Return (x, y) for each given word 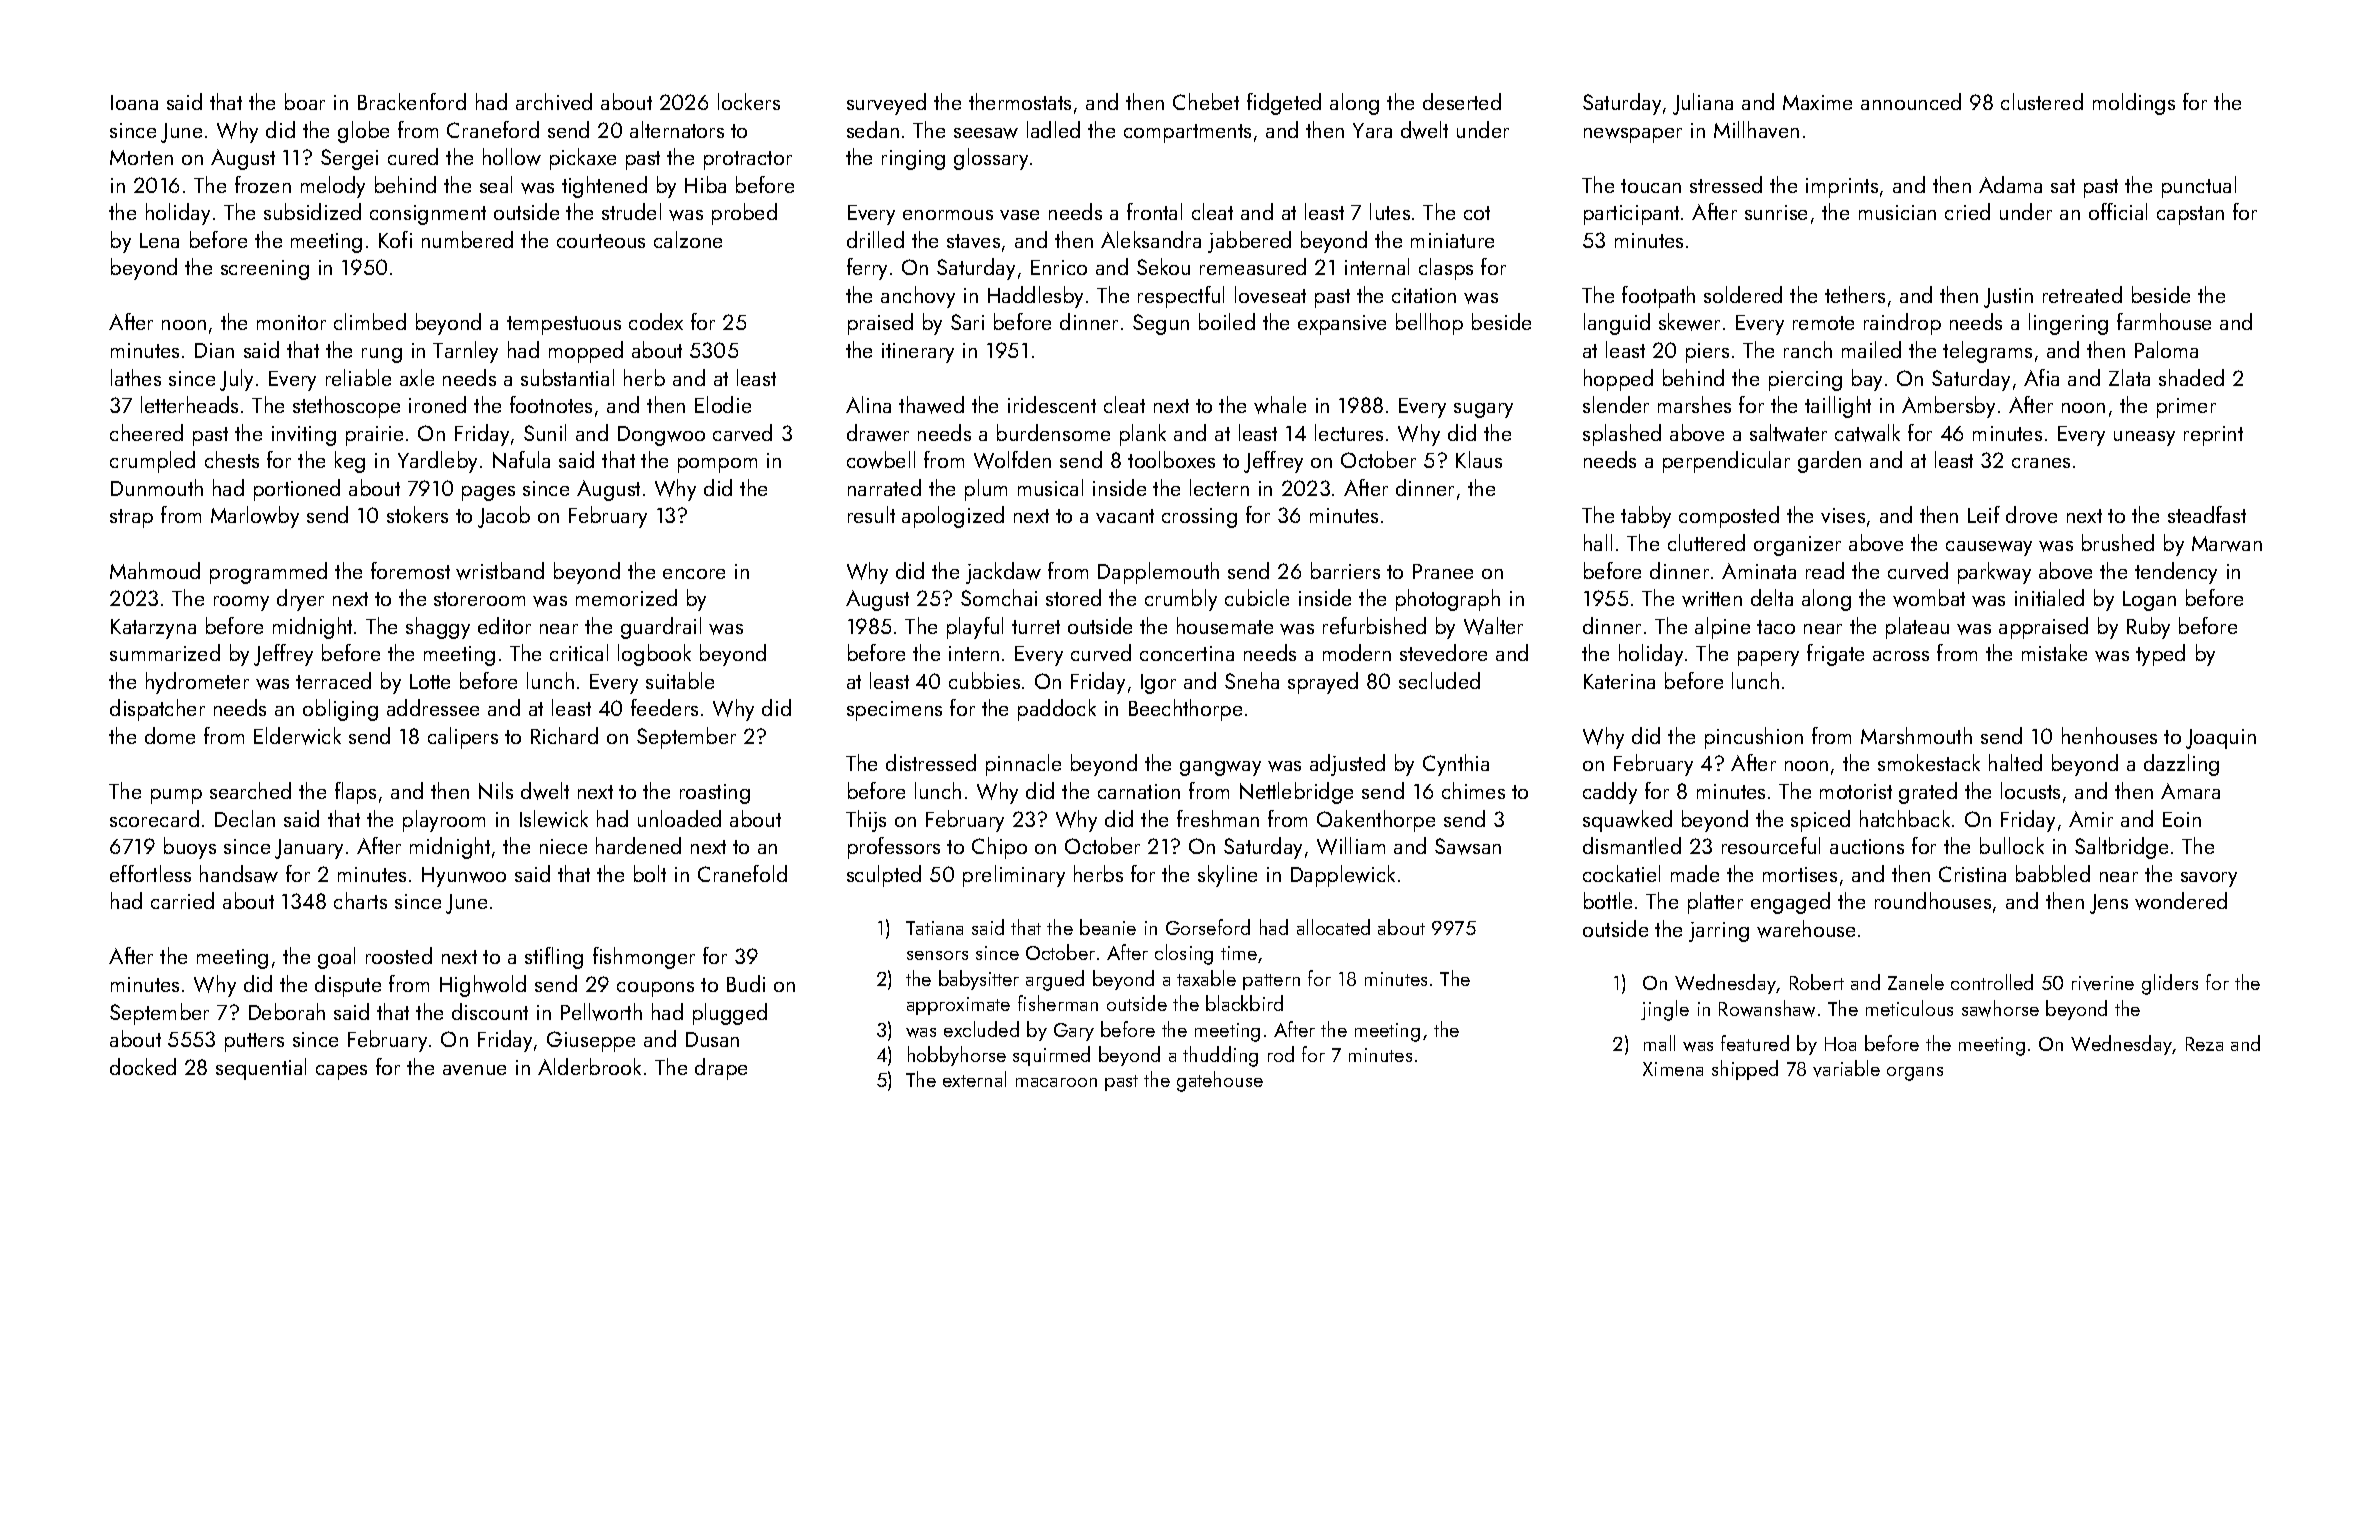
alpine (1722, 628)
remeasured (1253, 266)
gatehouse (1220, 1081)
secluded (1439, 680)
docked (143, 1066)
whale (1280, 405)
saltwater (1788, 433)
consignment (428, 215)
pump (176, 796)
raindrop (1902, 324)
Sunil (545, 432)
